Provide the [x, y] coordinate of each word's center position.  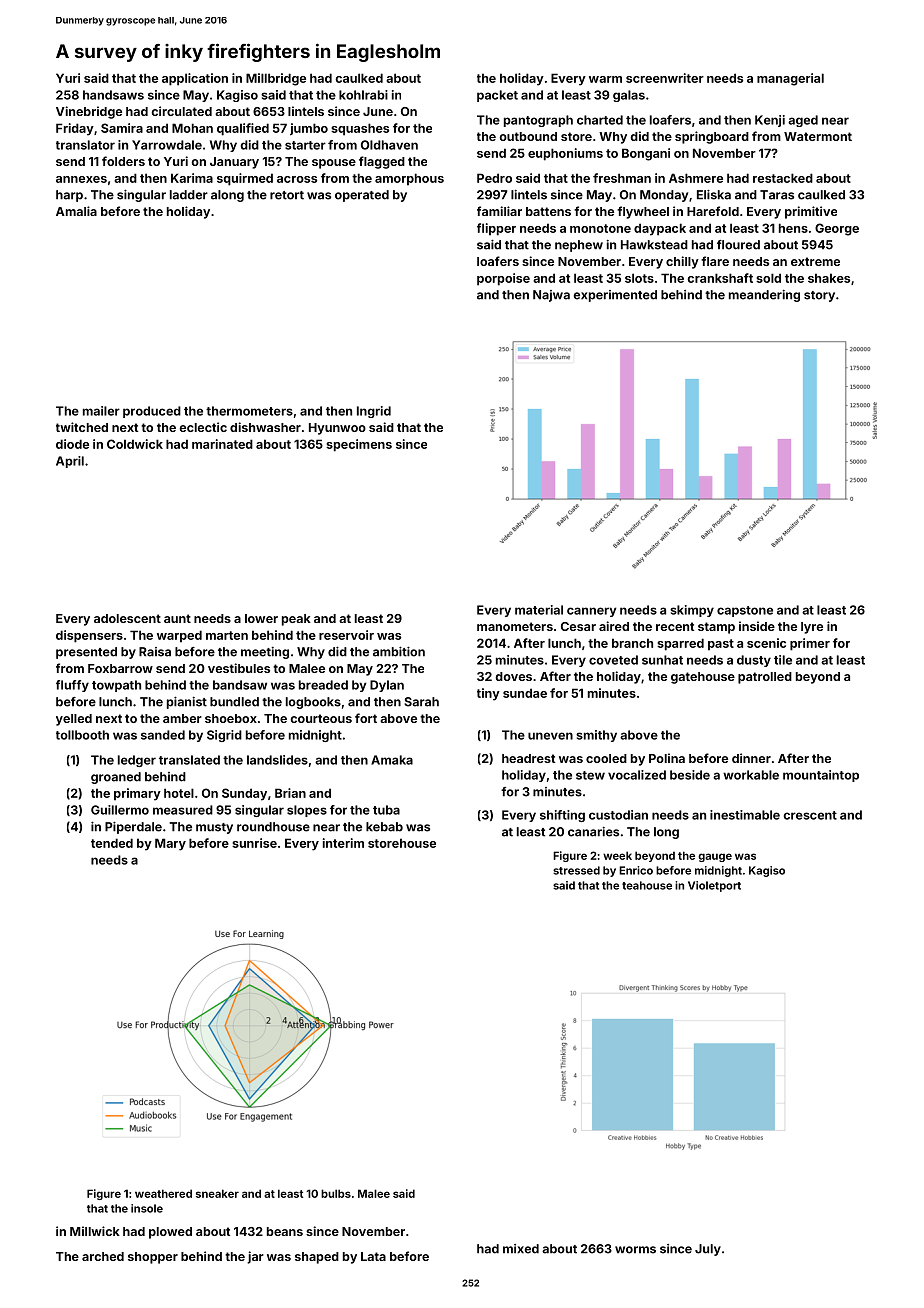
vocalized [637, 775]
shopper [153, 1258]
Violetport [714, 886]
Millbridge [276, 79]
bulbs [336, 1193]
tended [112, 843]
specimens [359, 445]
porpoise [503, 279]
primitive [811, 212]
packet [497, 96]
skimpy [692, 611]
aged [803, 121]
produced [152, 412]
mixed [521, 1249]
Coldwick [135, 444]
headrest [528, 758]
